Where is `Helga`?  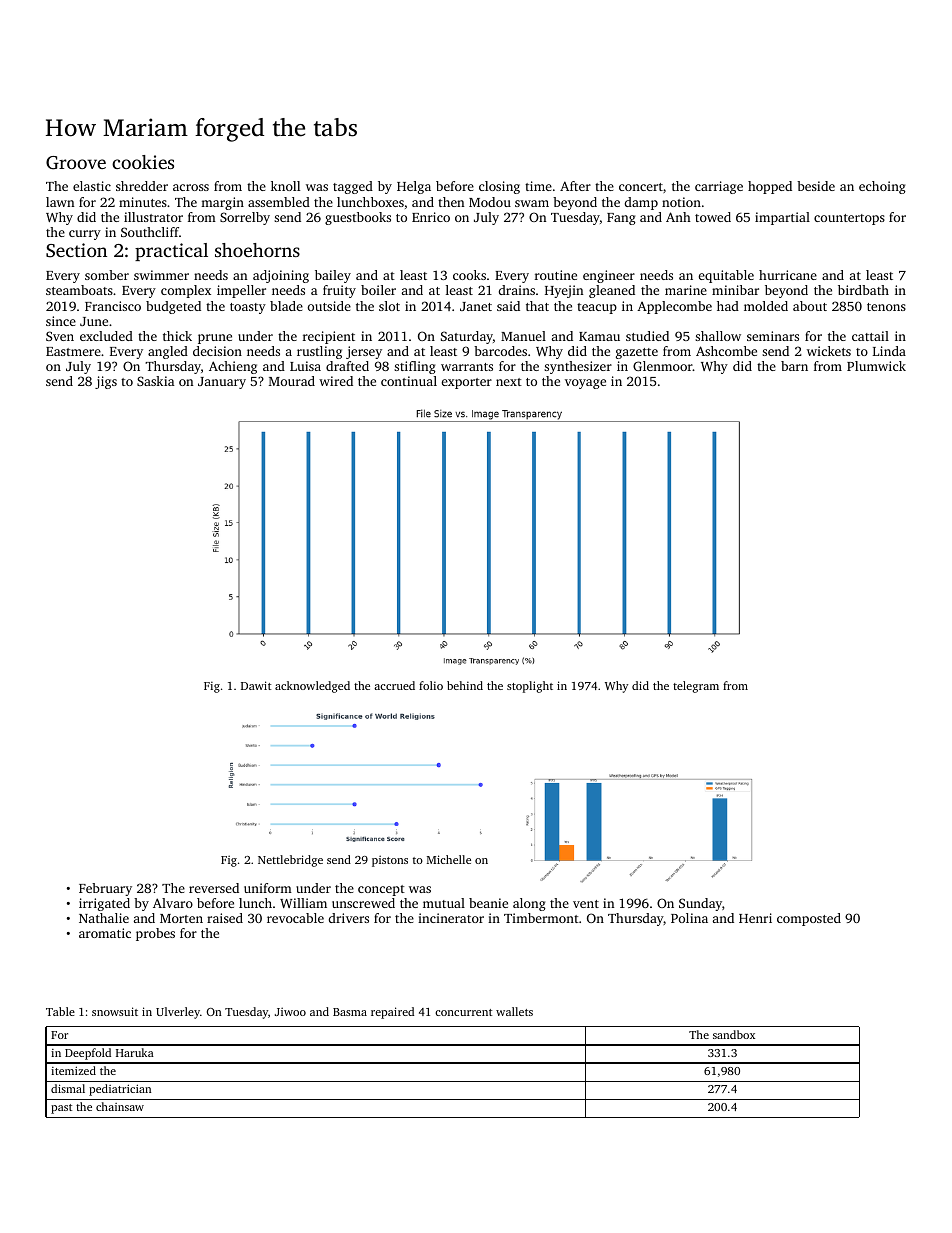 Helga is located at coordinates (414, 187).
